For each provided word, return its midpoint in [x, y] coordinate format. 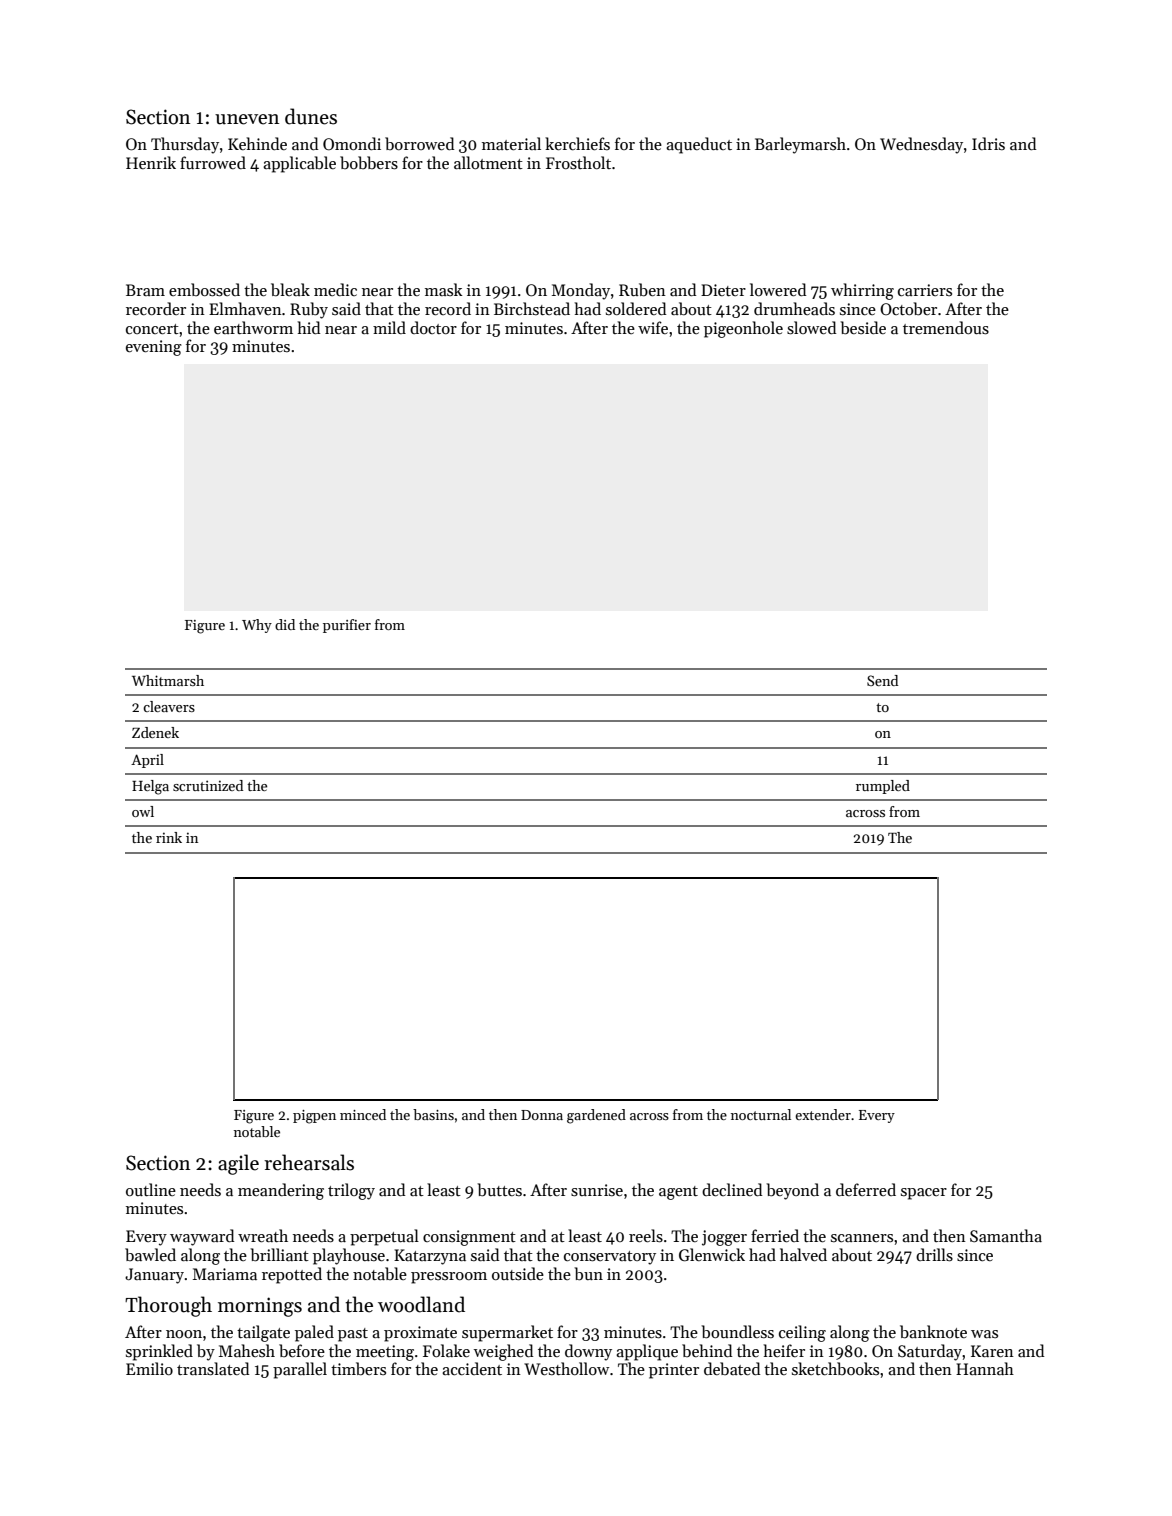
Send [882, 680]
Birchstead [532, 308]
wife [653, 327]
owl [143, 811]
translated [213, 1369]
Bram [145, 290]
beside [863, 328]
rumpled [883, 787]
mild [389, 327]
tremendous [946, 328]
